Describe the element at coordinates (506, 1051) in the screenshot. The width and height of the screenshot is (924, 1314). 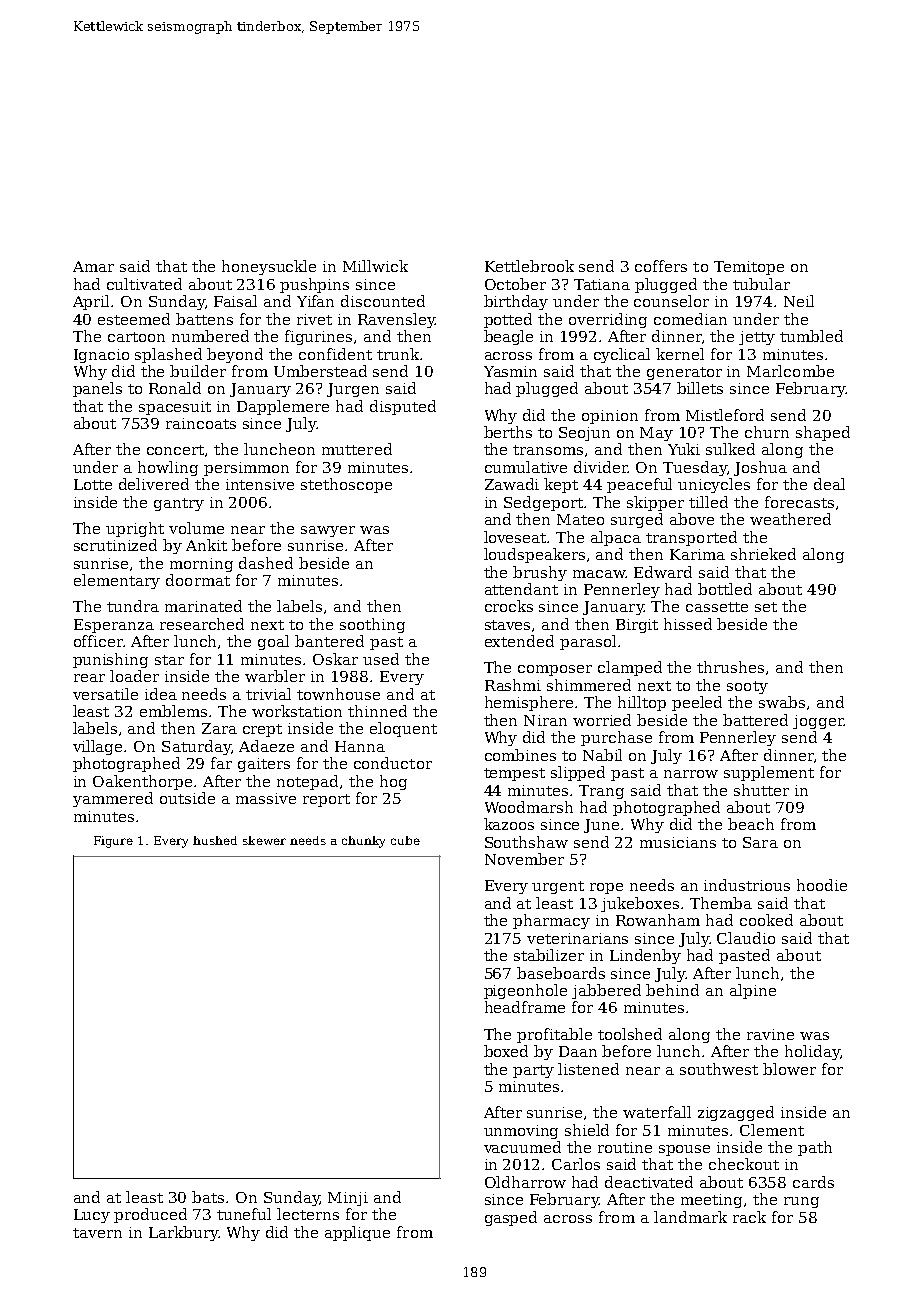
I see `boxed` at that location.
